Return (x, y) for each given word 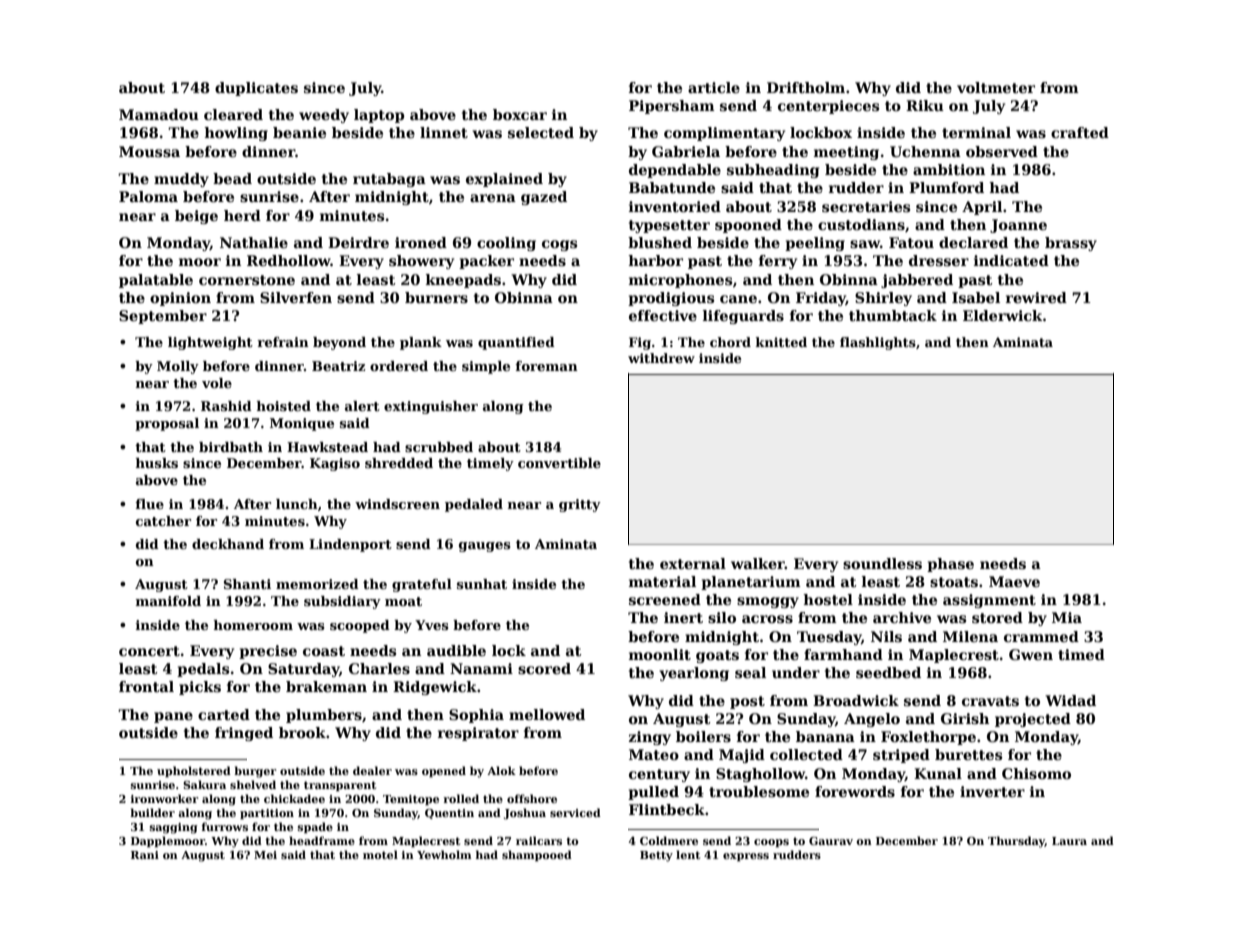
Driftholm (806, 87)
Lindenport (350, 545)
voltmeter (996, 87)
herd (242, 215)
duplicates (256, 89)
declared (973, 242)
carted (224, 714)
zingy (649, 738)
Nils (886, 636)
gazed (544, 198)
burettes (968, 754)
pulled (653, 793)
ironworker (165, 798)
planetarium (751, 583)
